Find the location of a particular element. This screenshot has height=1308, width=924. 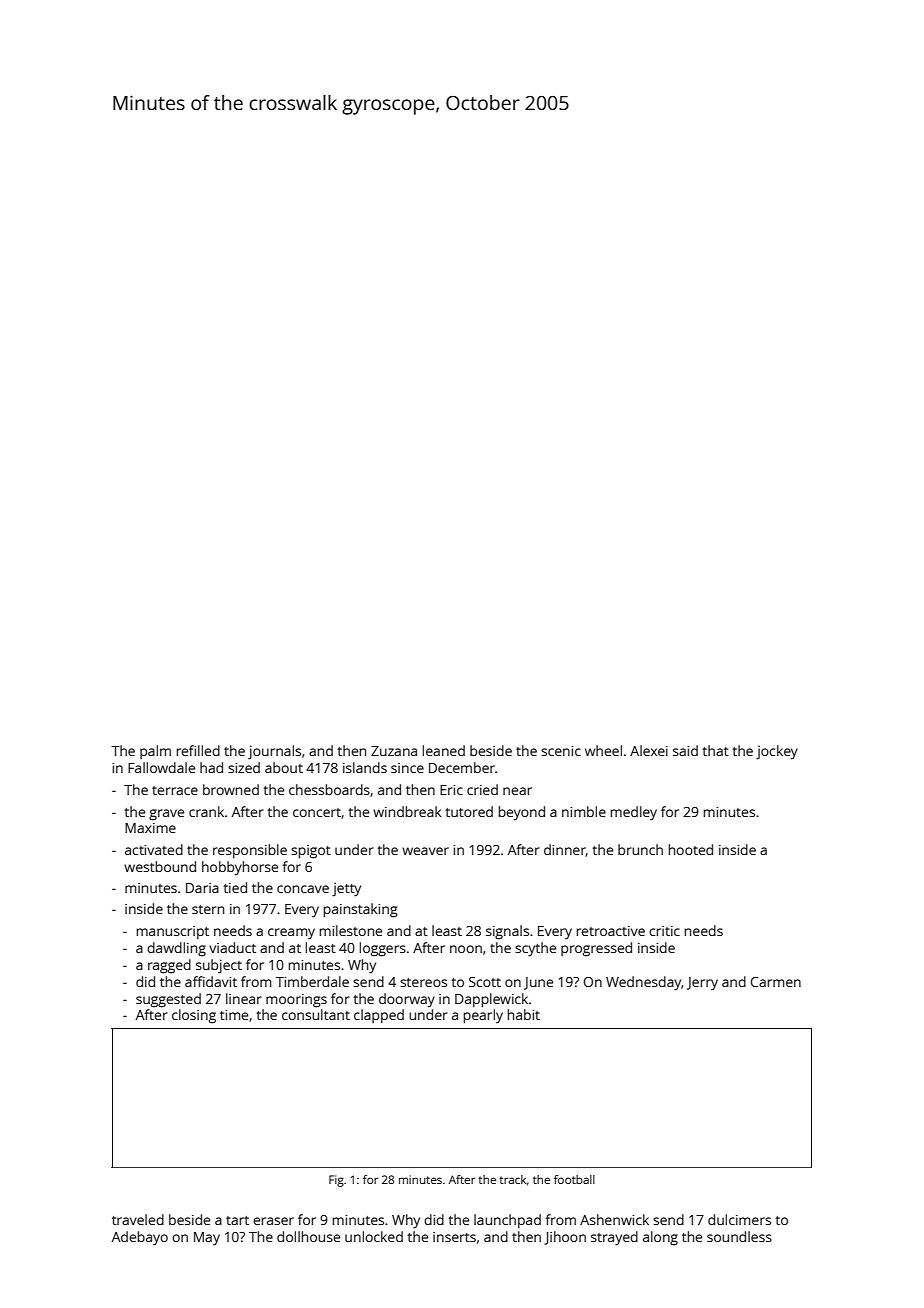

palm is located at coordinates (155, 752).
